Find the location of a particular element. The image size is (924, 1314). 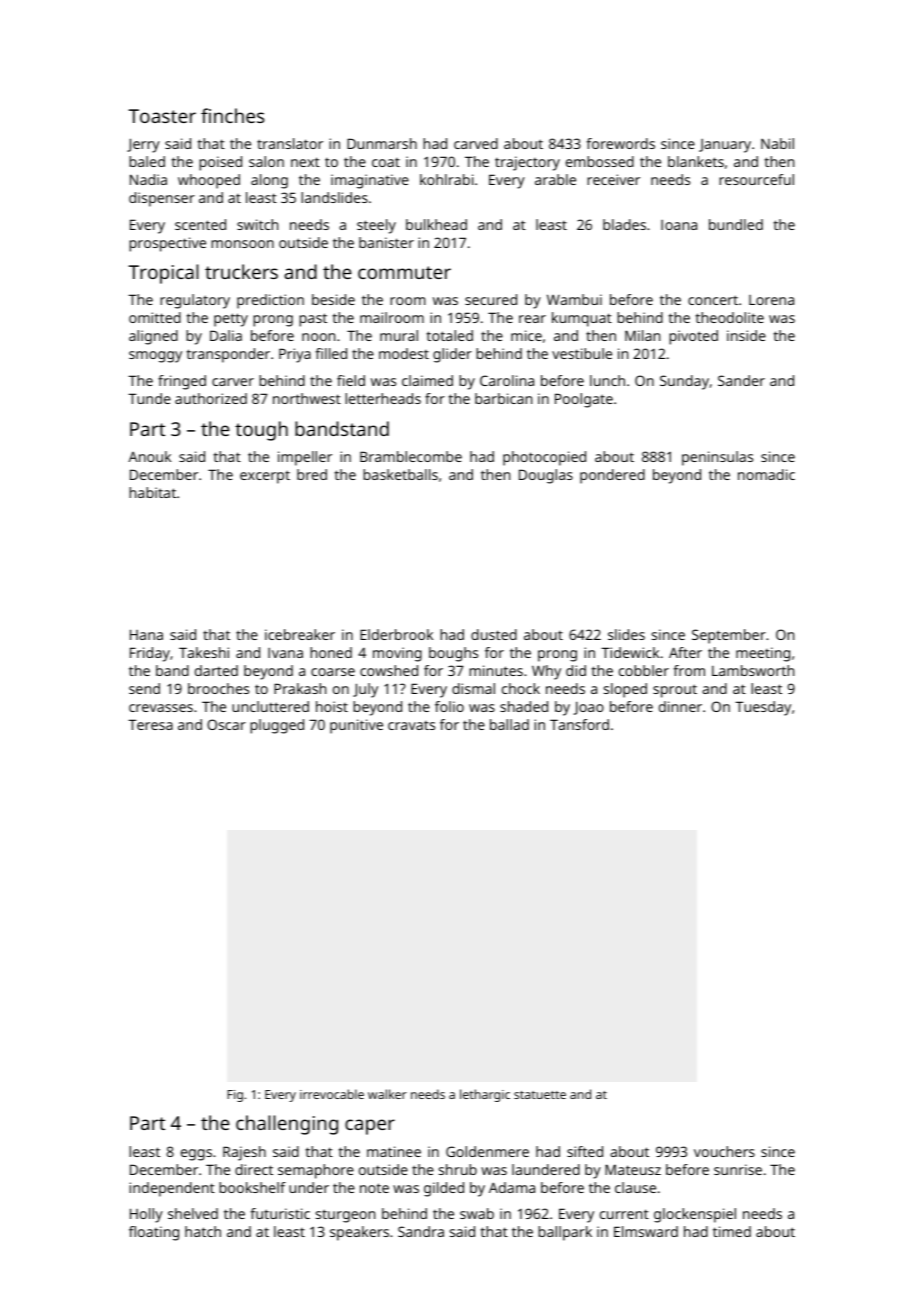

minutes is located at coordinates (496, 670).
